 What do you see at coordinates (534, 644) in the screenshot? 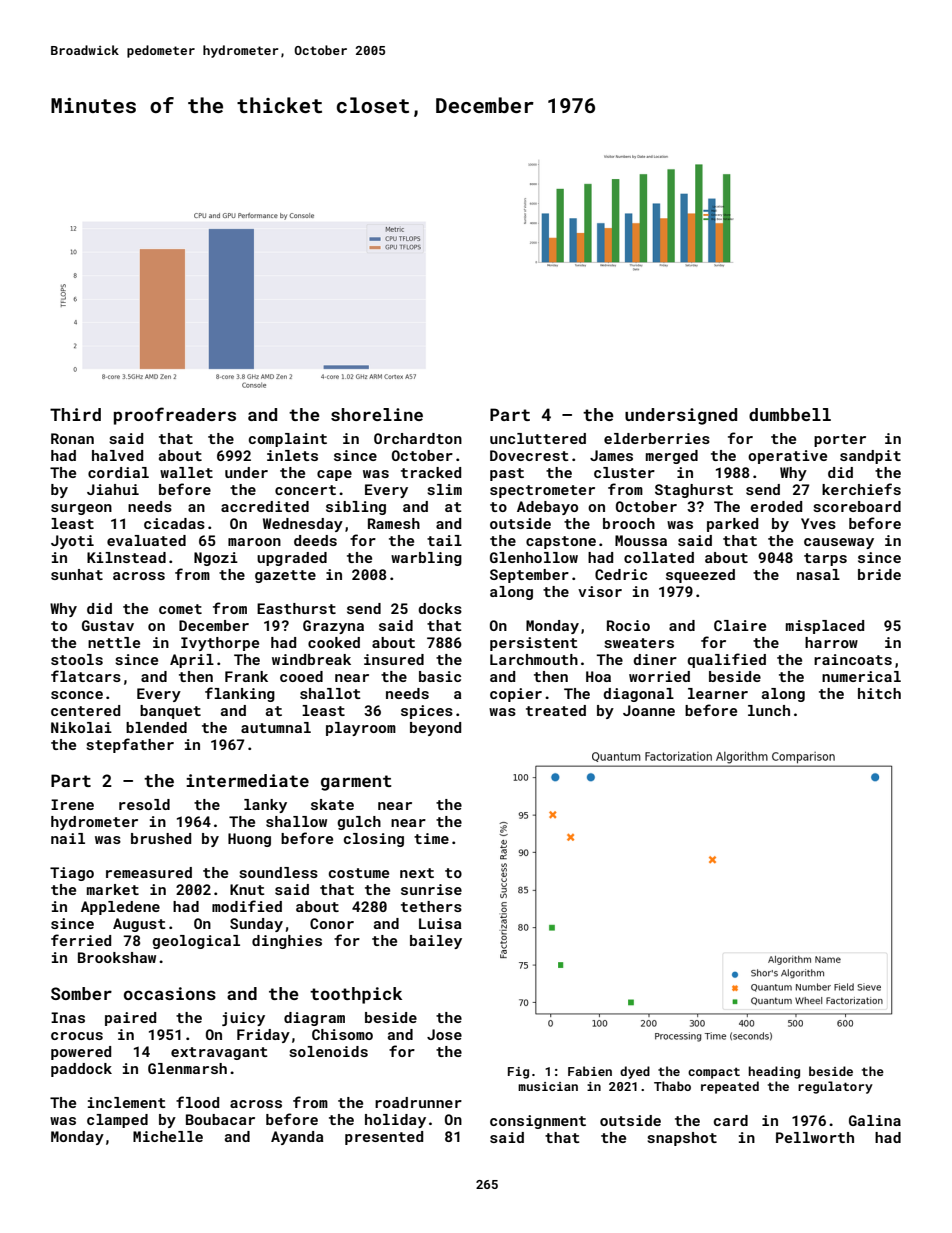
I see `persistent` at bounding box center [534, 644].
